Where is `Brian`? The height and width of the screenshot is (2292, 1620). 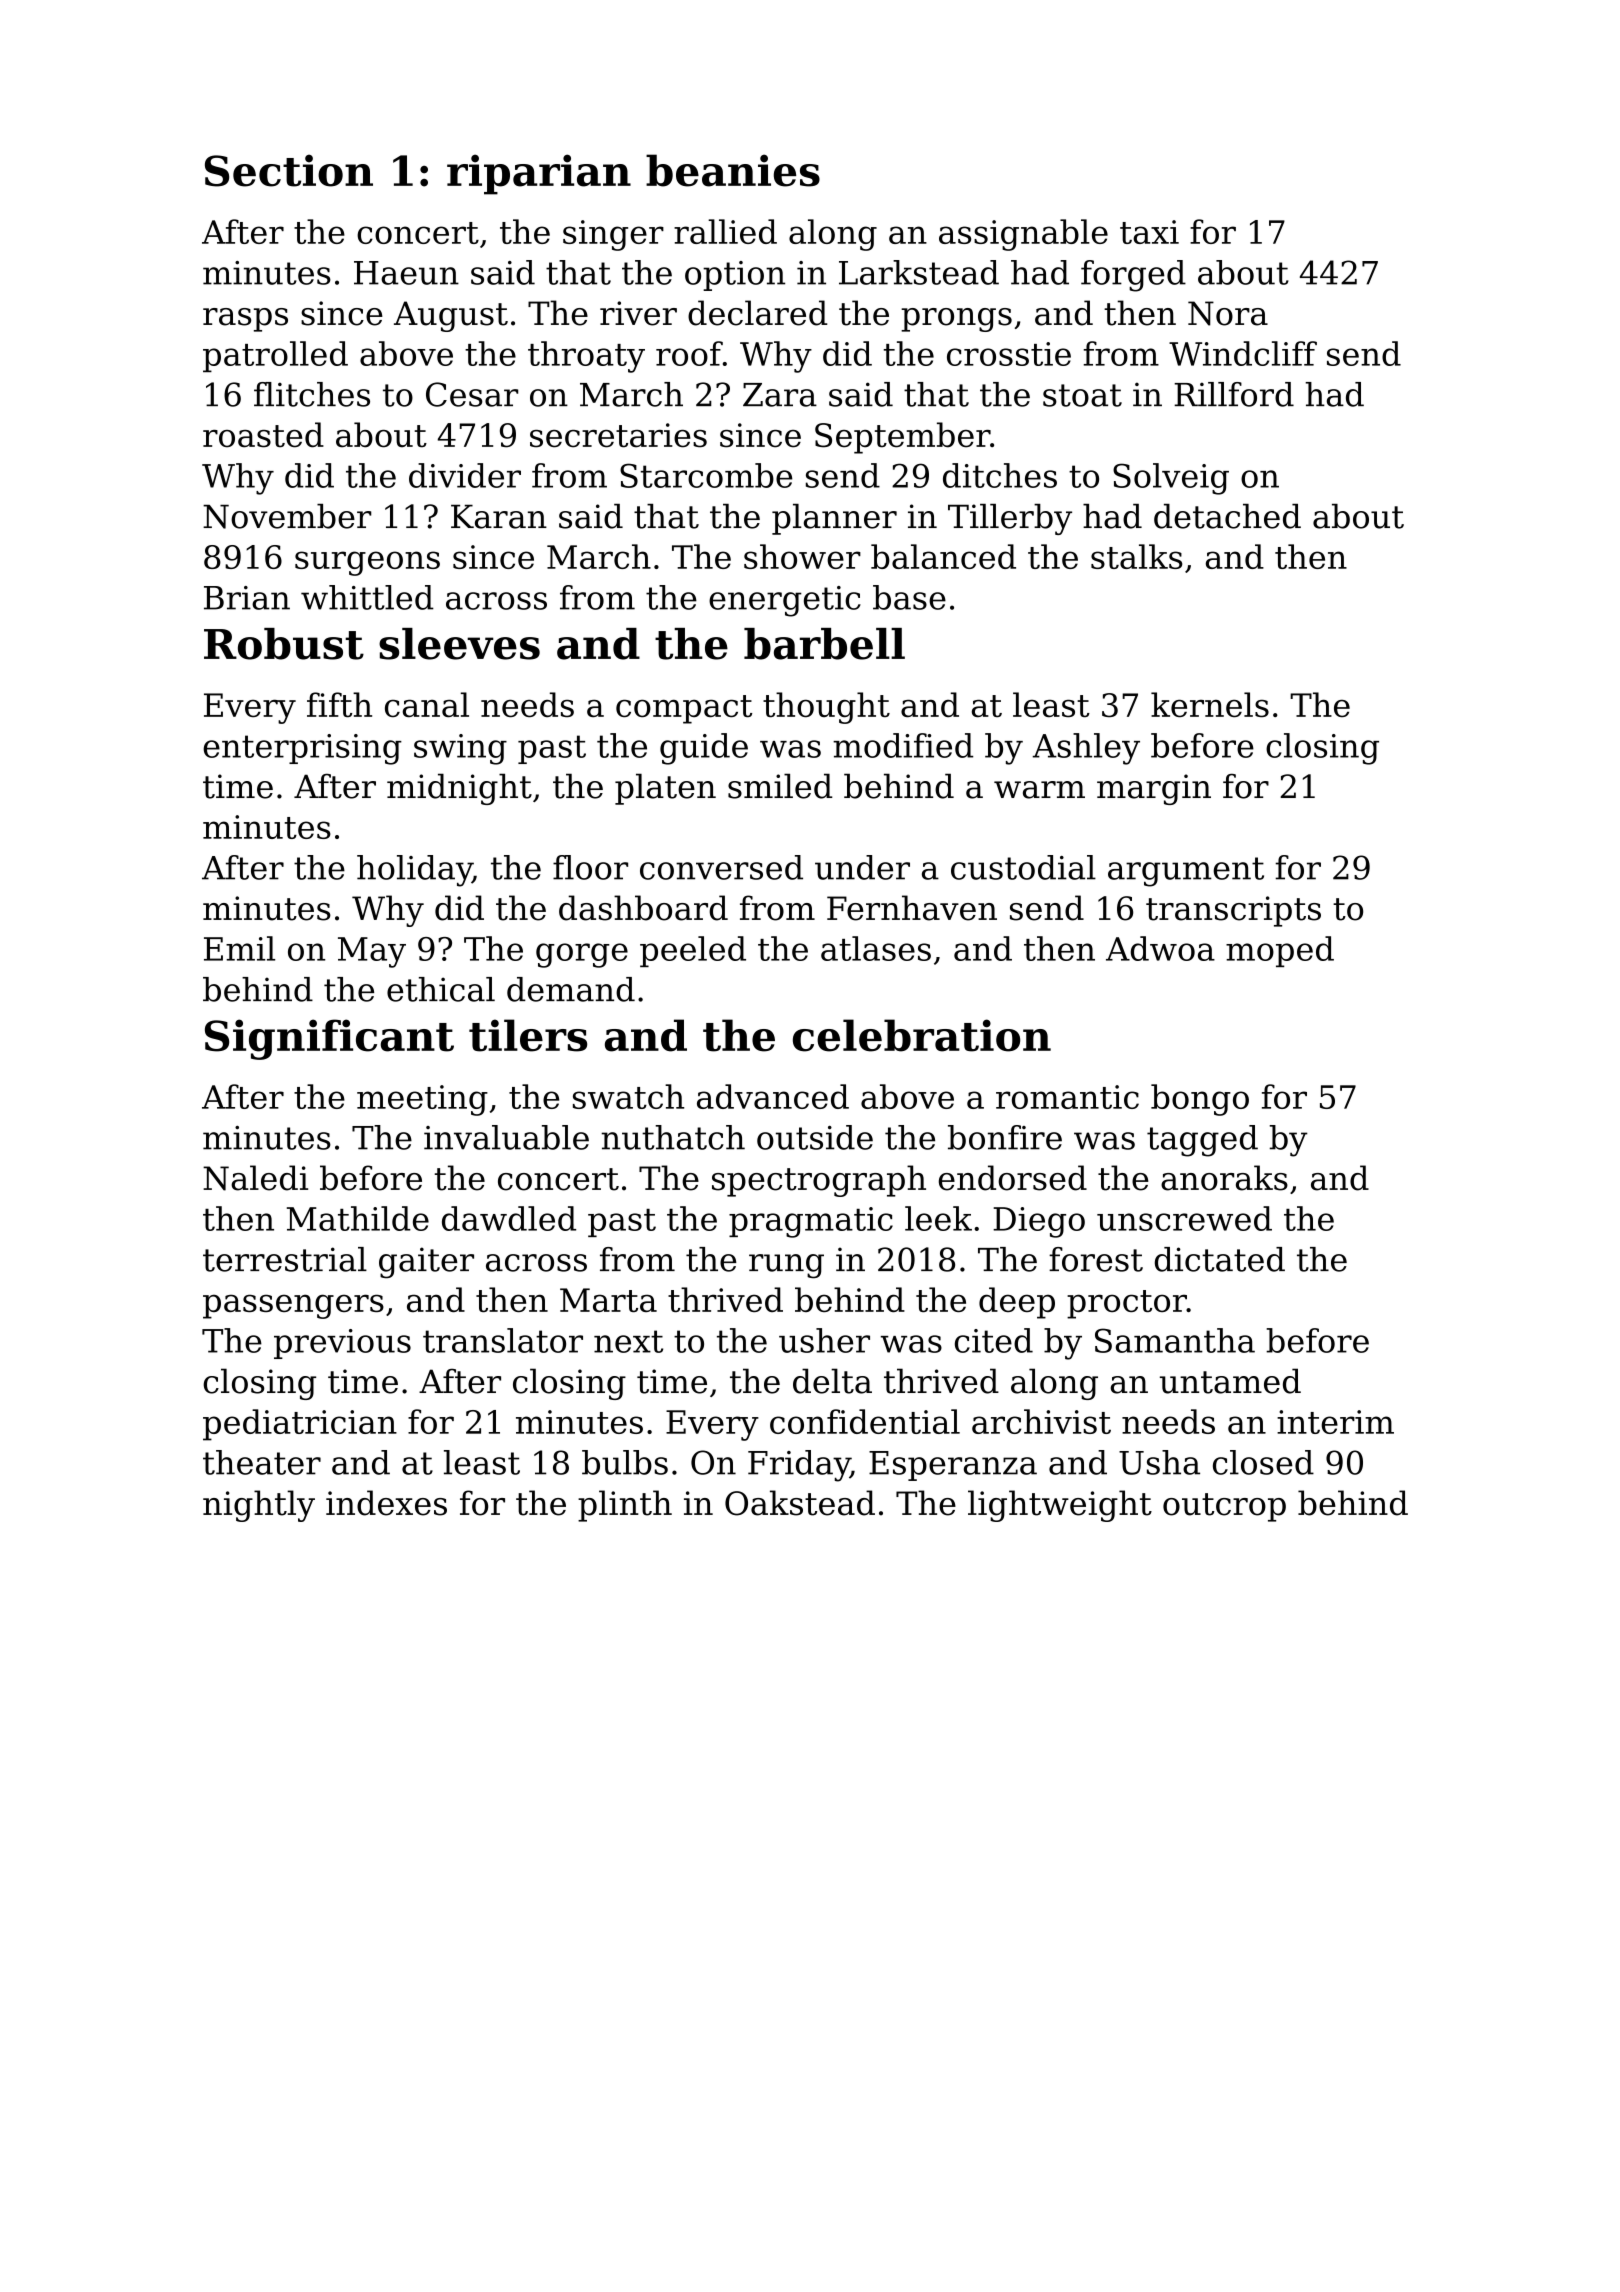
Brian is located at coordinates (247, 598).
